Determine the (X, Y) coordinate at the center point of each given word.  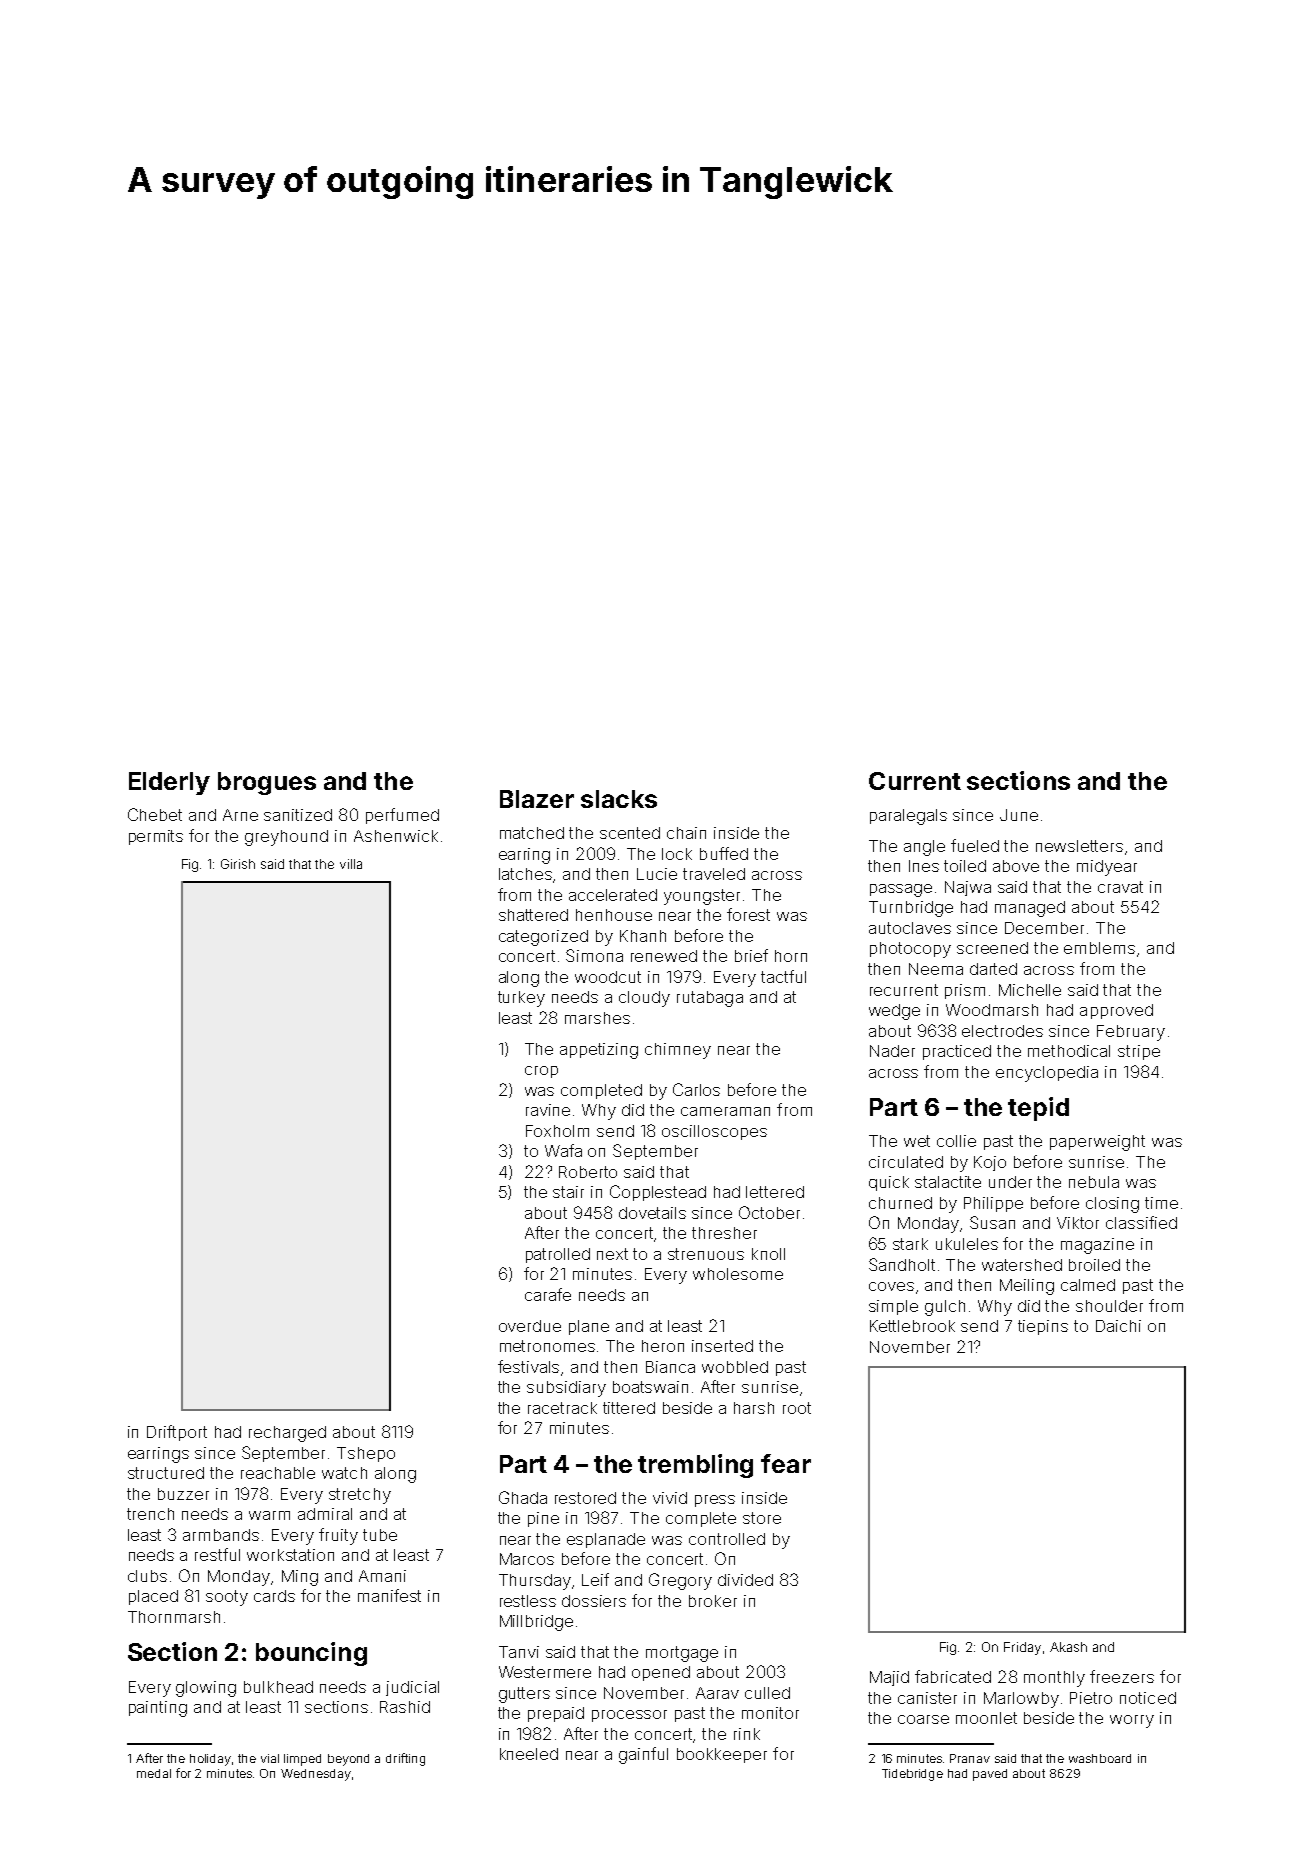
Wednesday (316, 1775)
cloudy (644, 999)
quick (889, 1183)
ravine (548, 1110)
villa (351, 864)
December (1044, 928)
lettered (775, 1192)
